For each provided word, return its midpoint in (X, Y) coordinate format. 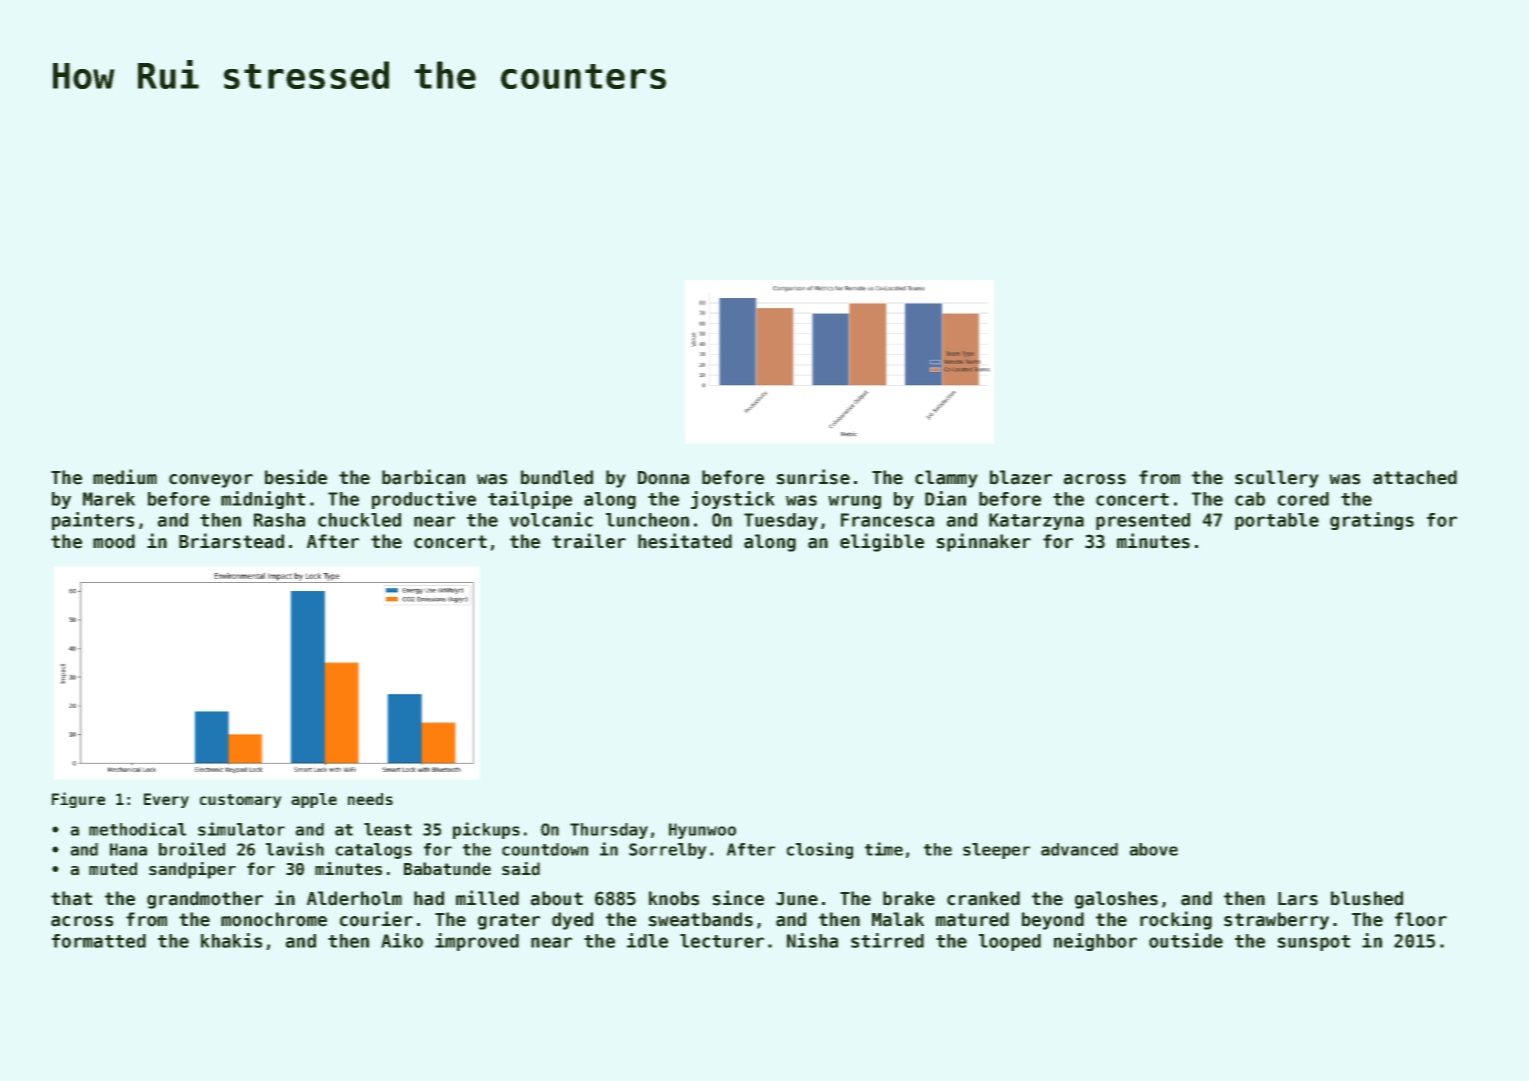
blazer (1021, 477)
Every (166, 800)
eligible (882, 542)
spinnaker (984, 542)
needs (370, 799)
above (1153, 849)
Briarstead (231, 541)
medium (125, 477)
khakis (231, 940)
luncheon (647, 520)
